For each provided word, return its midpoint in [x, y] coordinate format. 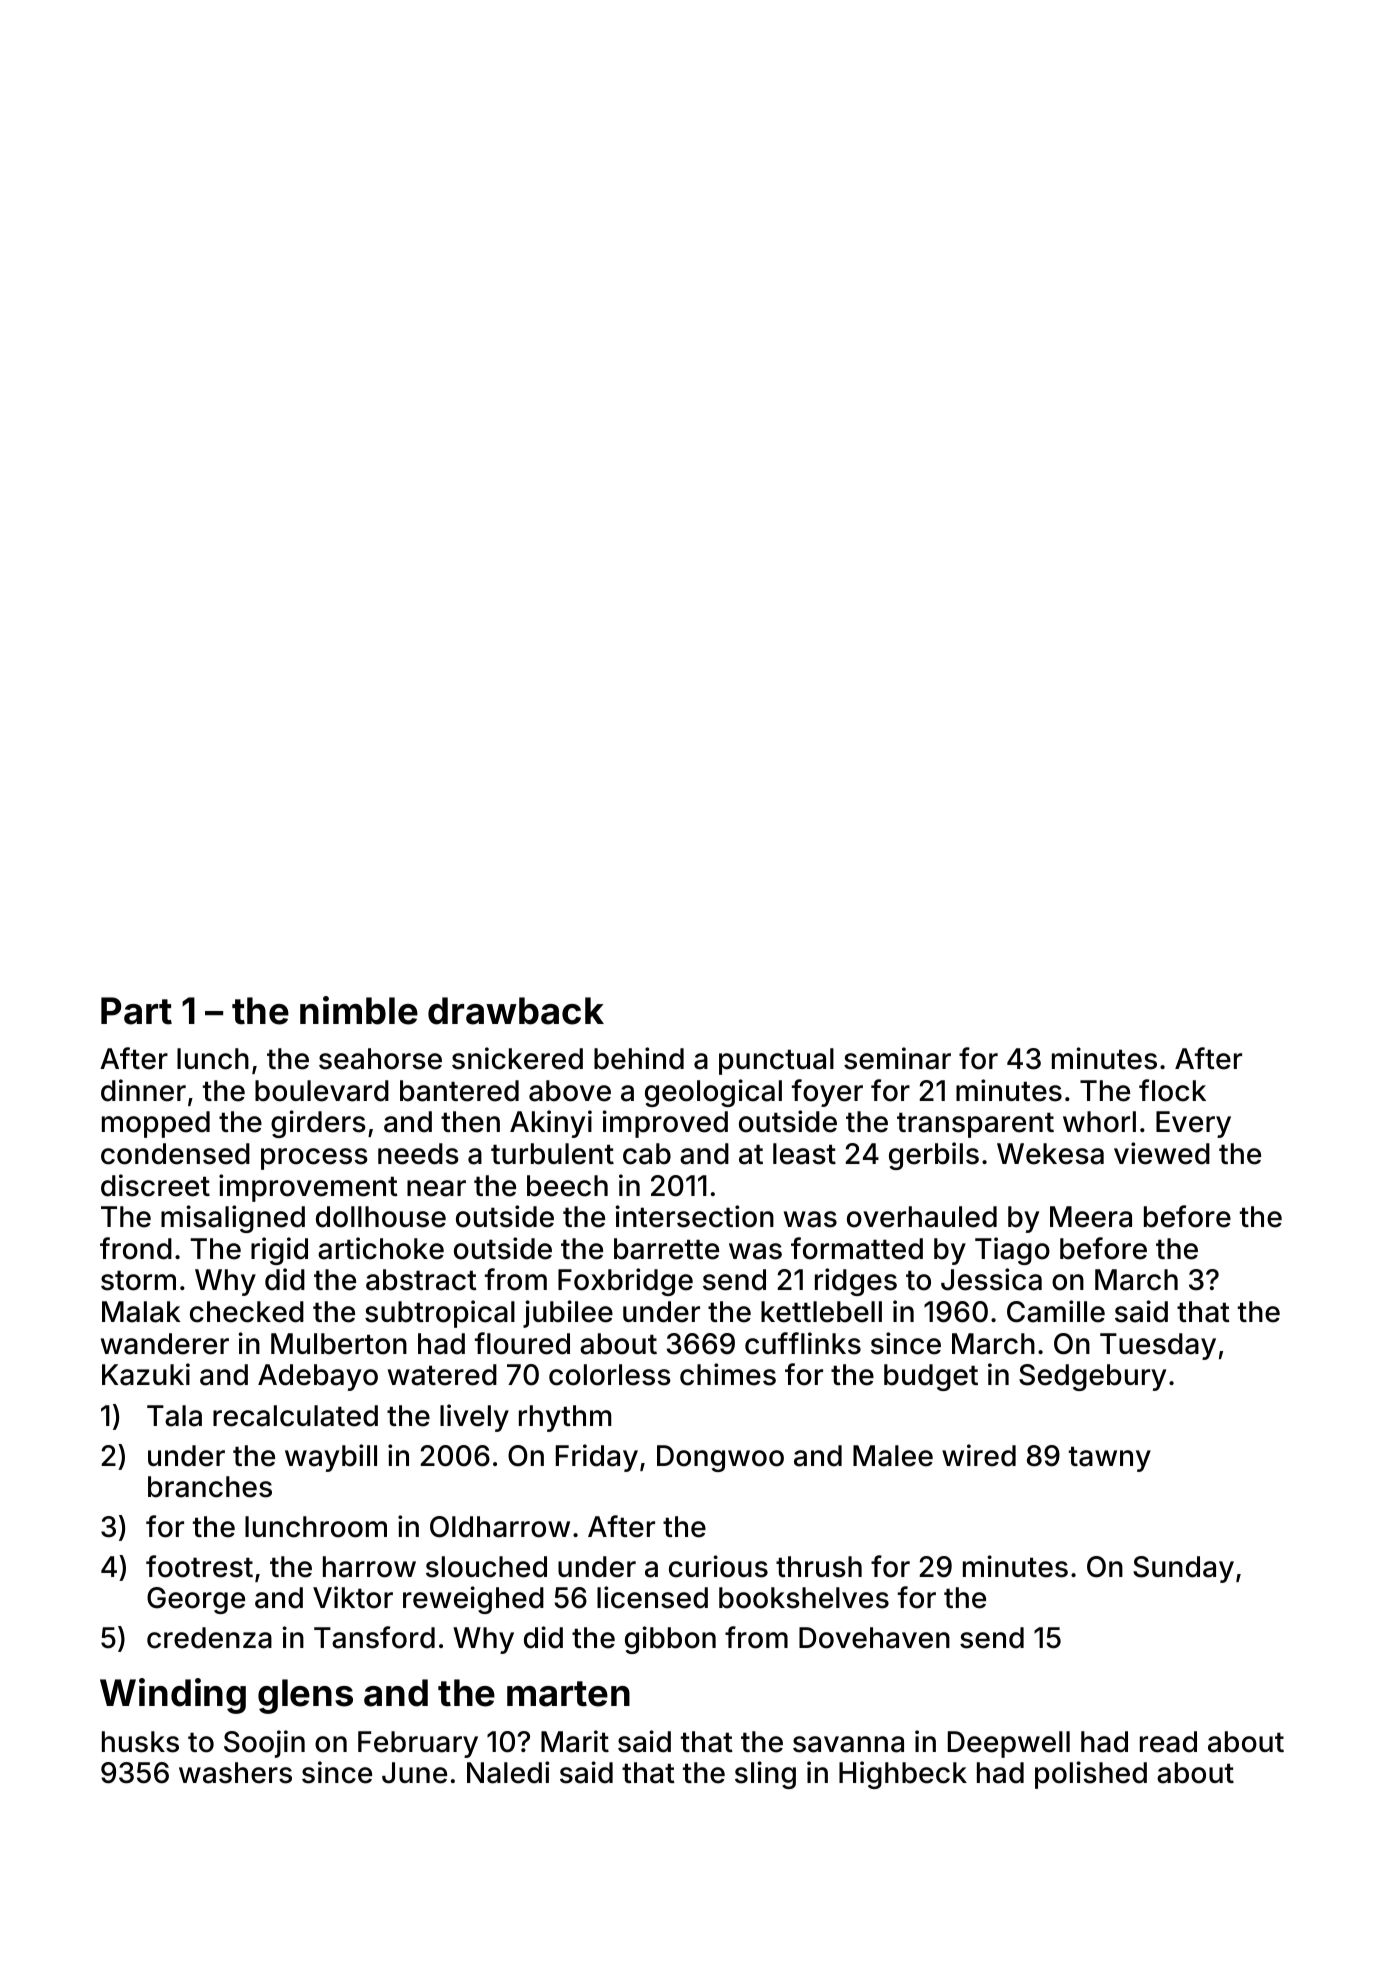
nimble [359, 1010]
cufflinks [803, 1343]
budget [931, 1377]
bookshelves [804, 1598]
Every [1193, 1124]
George [196, 1600]
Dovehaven [874, 1638]
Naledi [508, 1772]
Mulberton [339, 1344]
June [414, 1773]
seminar [897, 1058]
